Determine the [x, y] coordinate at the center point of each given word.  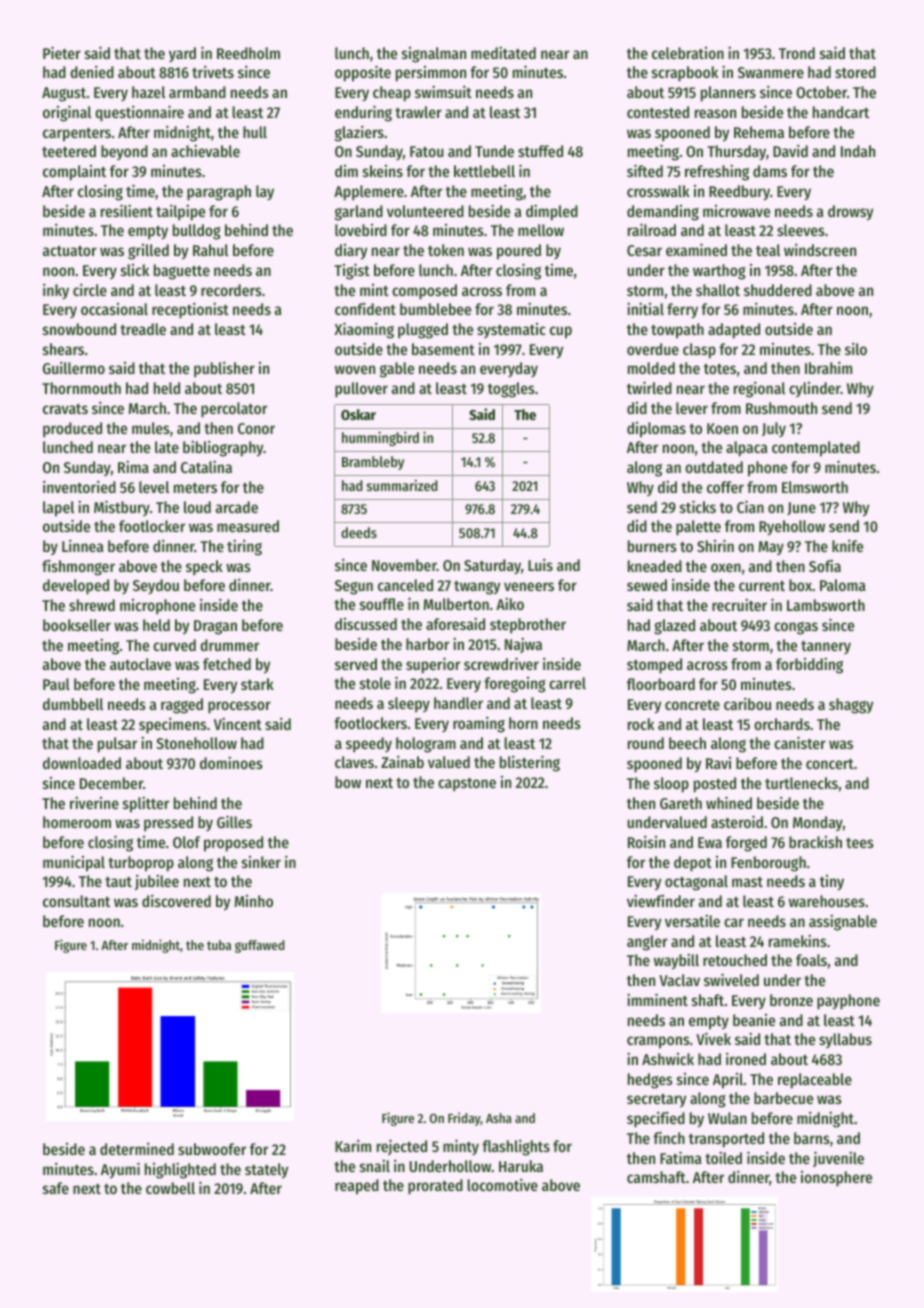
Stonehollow [196, 743]
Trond [797, 53]
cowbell [170, 1188]
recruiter [739, 604]
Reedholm [248, 53]
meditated [503, 52]
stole [375, 683]
